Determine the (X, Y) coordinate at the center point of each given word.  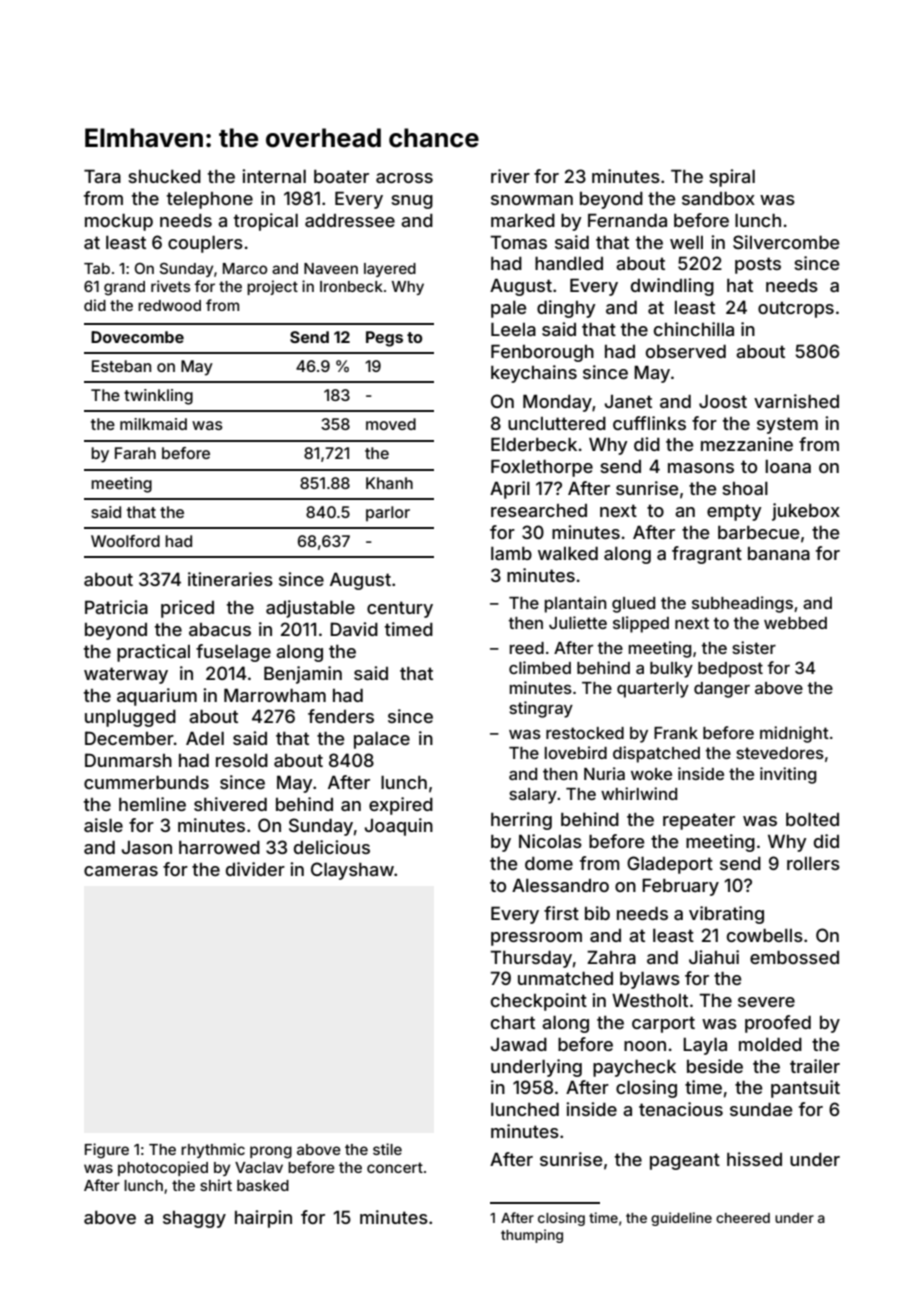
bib (597, 913)
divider (255, 869)
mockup (119, 222)
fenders (341, 716)
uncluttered (557, 423)
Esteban (121, 366)
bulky (671, 670)
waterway (126, 675)
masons (701, 468)
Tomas (518, 242)
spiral (732, 178)
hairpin (263, 1219)
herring (521, 821)
